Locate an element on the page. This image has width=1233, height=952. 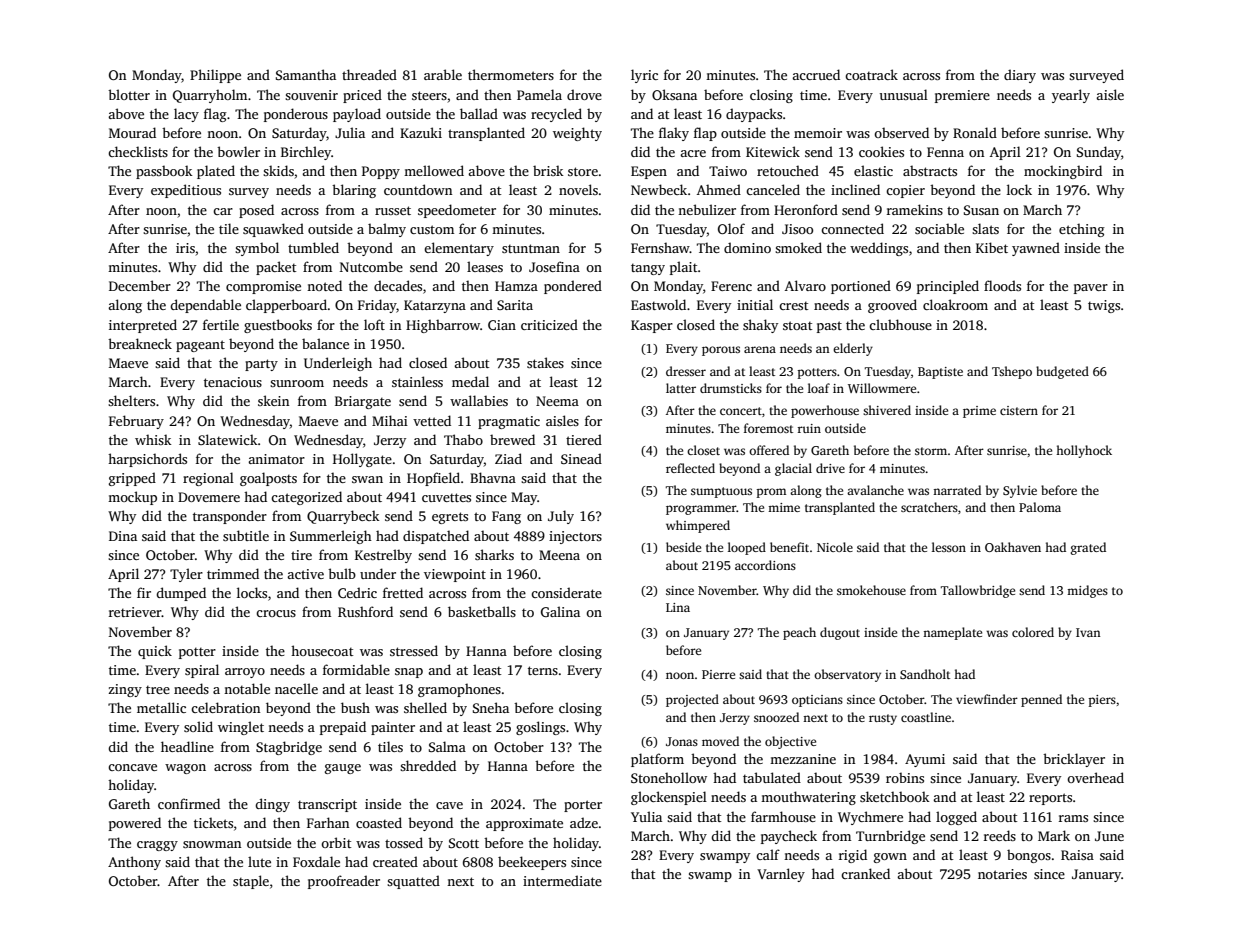
interpreted is located at coordinates (143, 326).
